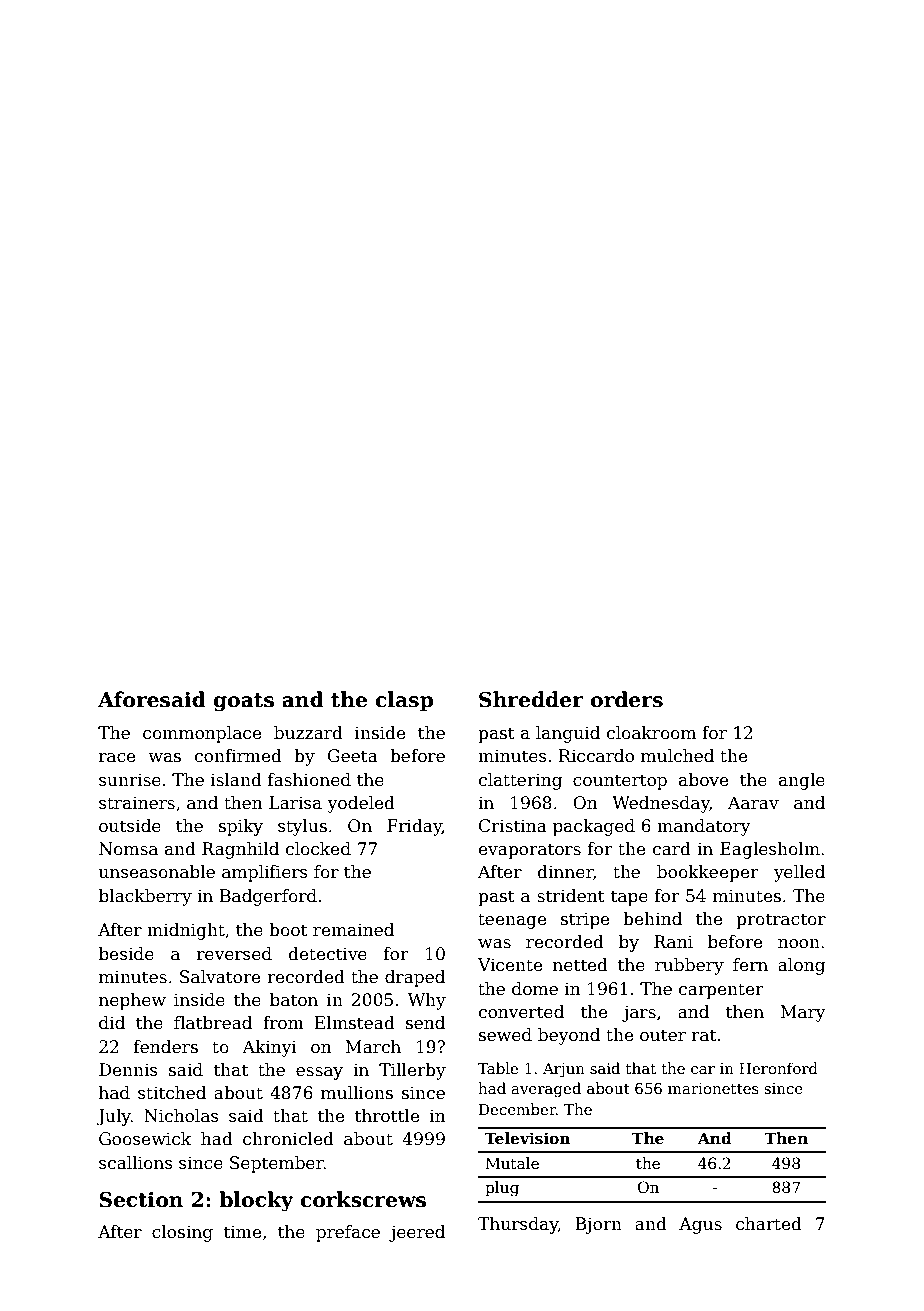 The image size is (924, 1311). I want to click on orders, so click(626, 699).
